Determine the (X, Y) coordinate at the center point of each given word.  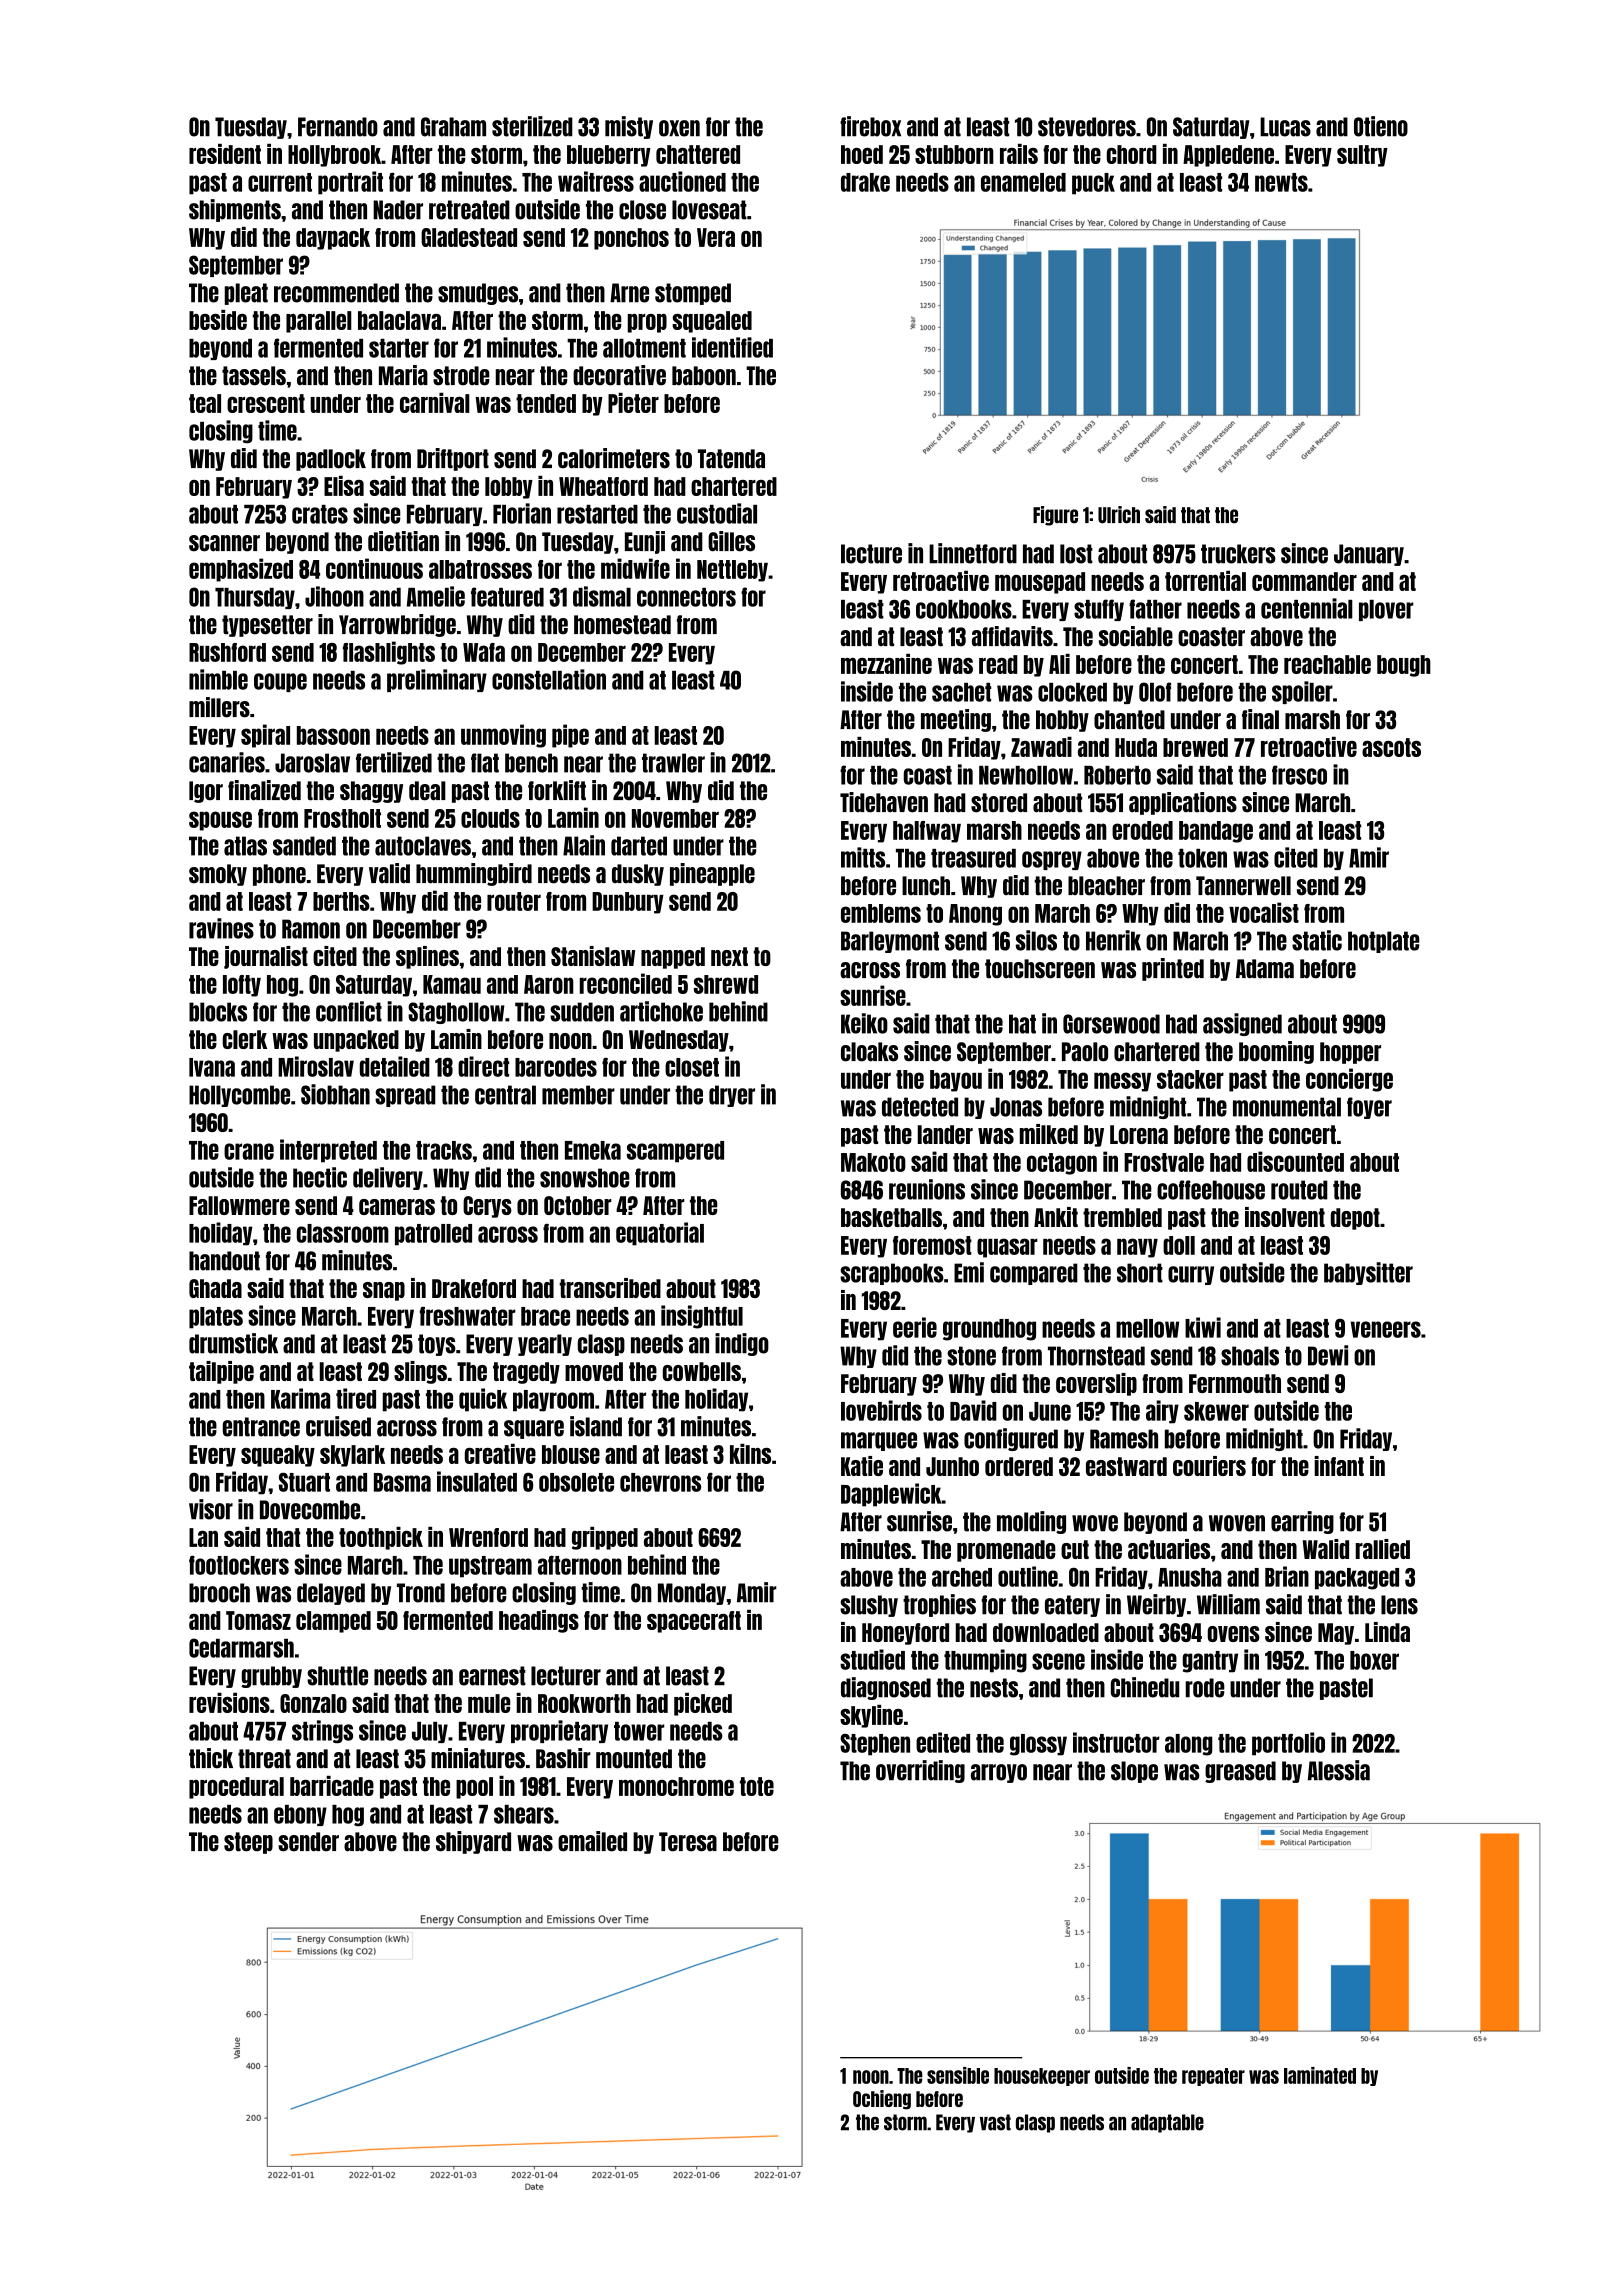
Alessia (1339, 1770)
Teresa (688, 1842)
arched (962, 1577)
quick (483, 1400)
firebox (870, 126)
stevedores (1087, 127)
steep (248, 1843)
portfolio (1288, 1744)
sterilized (532, 126)
